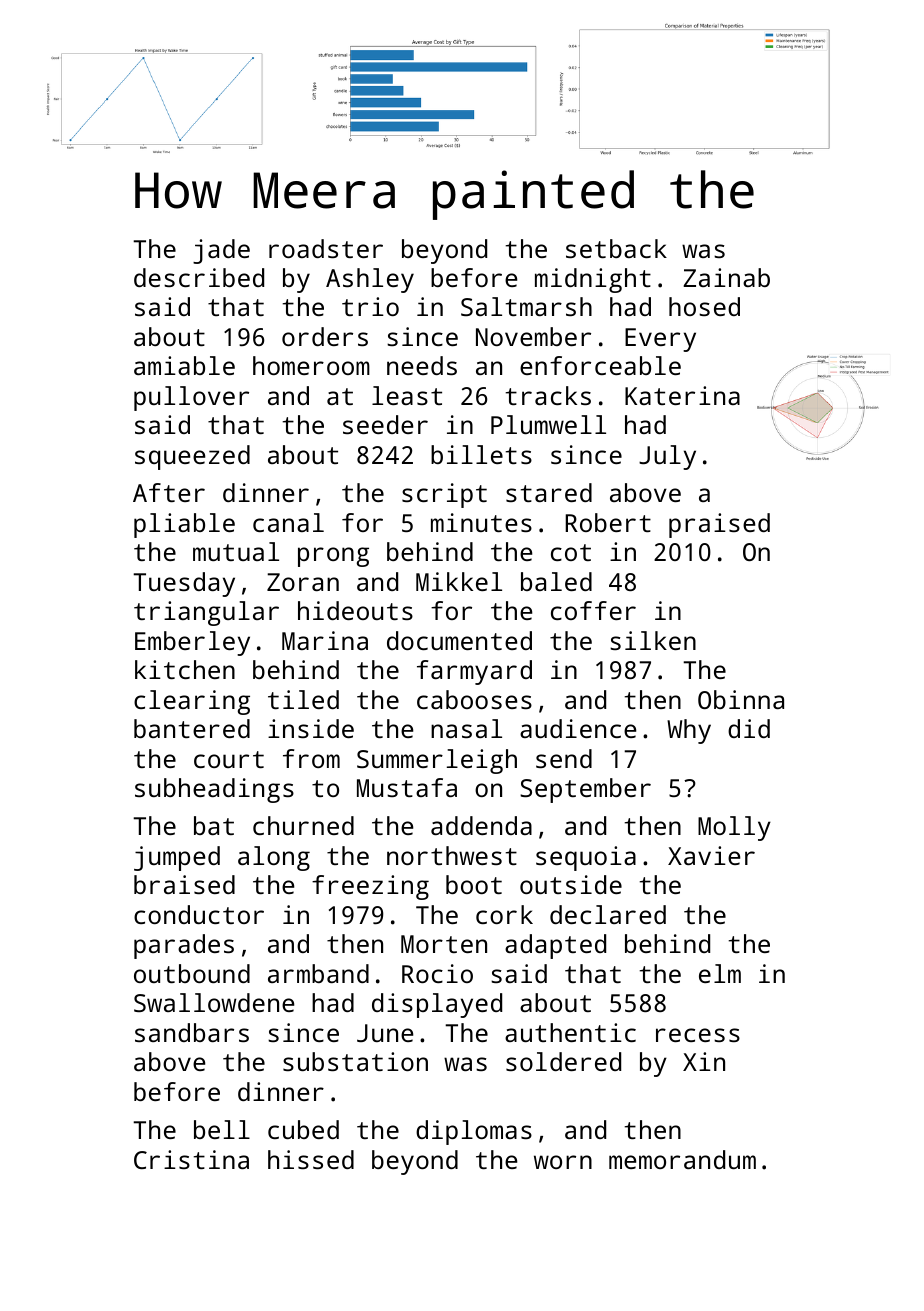  Describe the element at coordinates (333, 557) in the screenshot. I see `prong` at that location.
